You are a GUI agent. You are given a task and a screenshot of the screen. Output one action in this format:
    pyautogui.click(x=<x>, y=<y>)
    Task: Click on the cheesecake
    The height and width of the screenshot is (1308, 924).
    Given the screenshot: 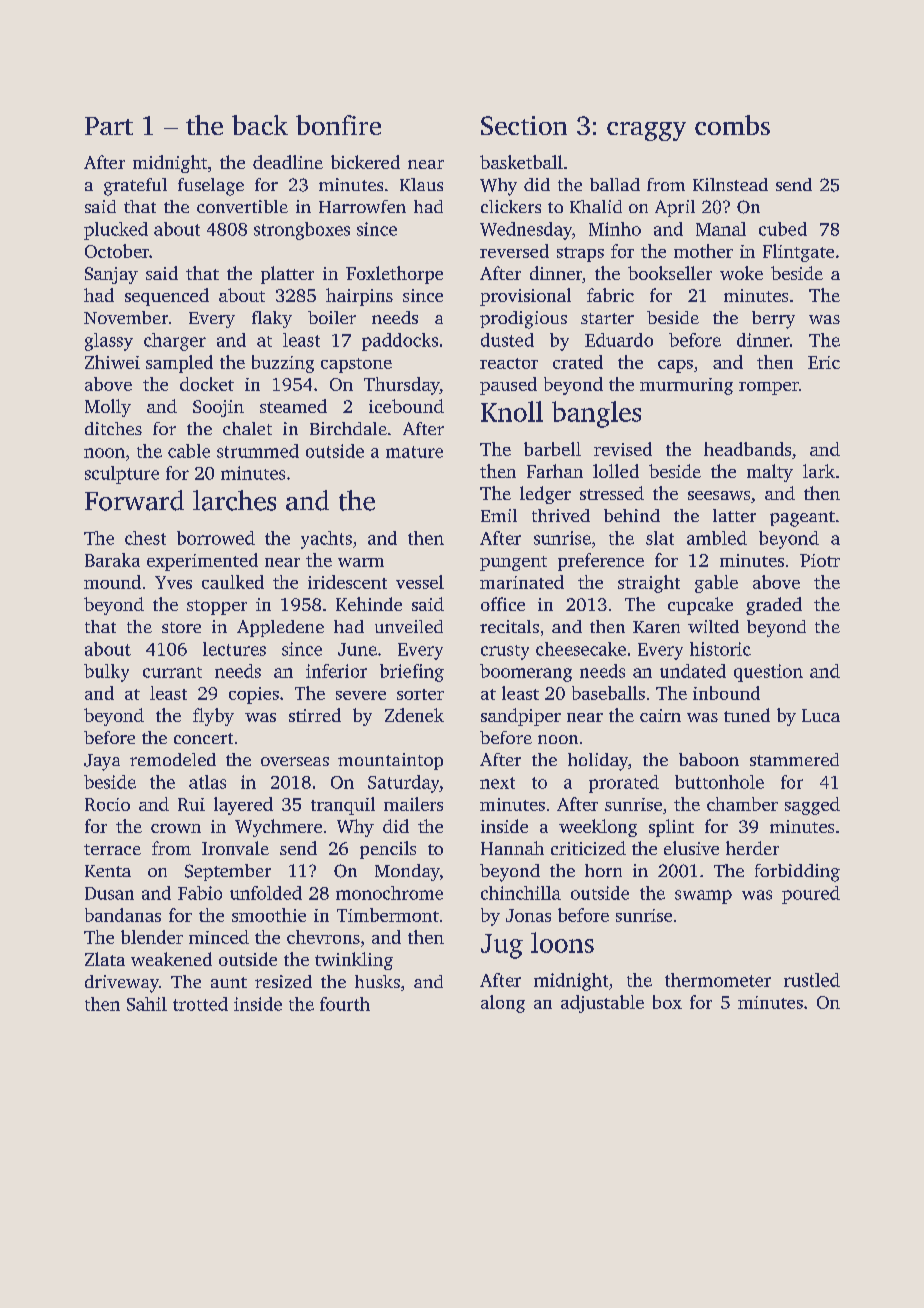 What is the action you would take?
    pyautogui.click(x=581, y=649)
